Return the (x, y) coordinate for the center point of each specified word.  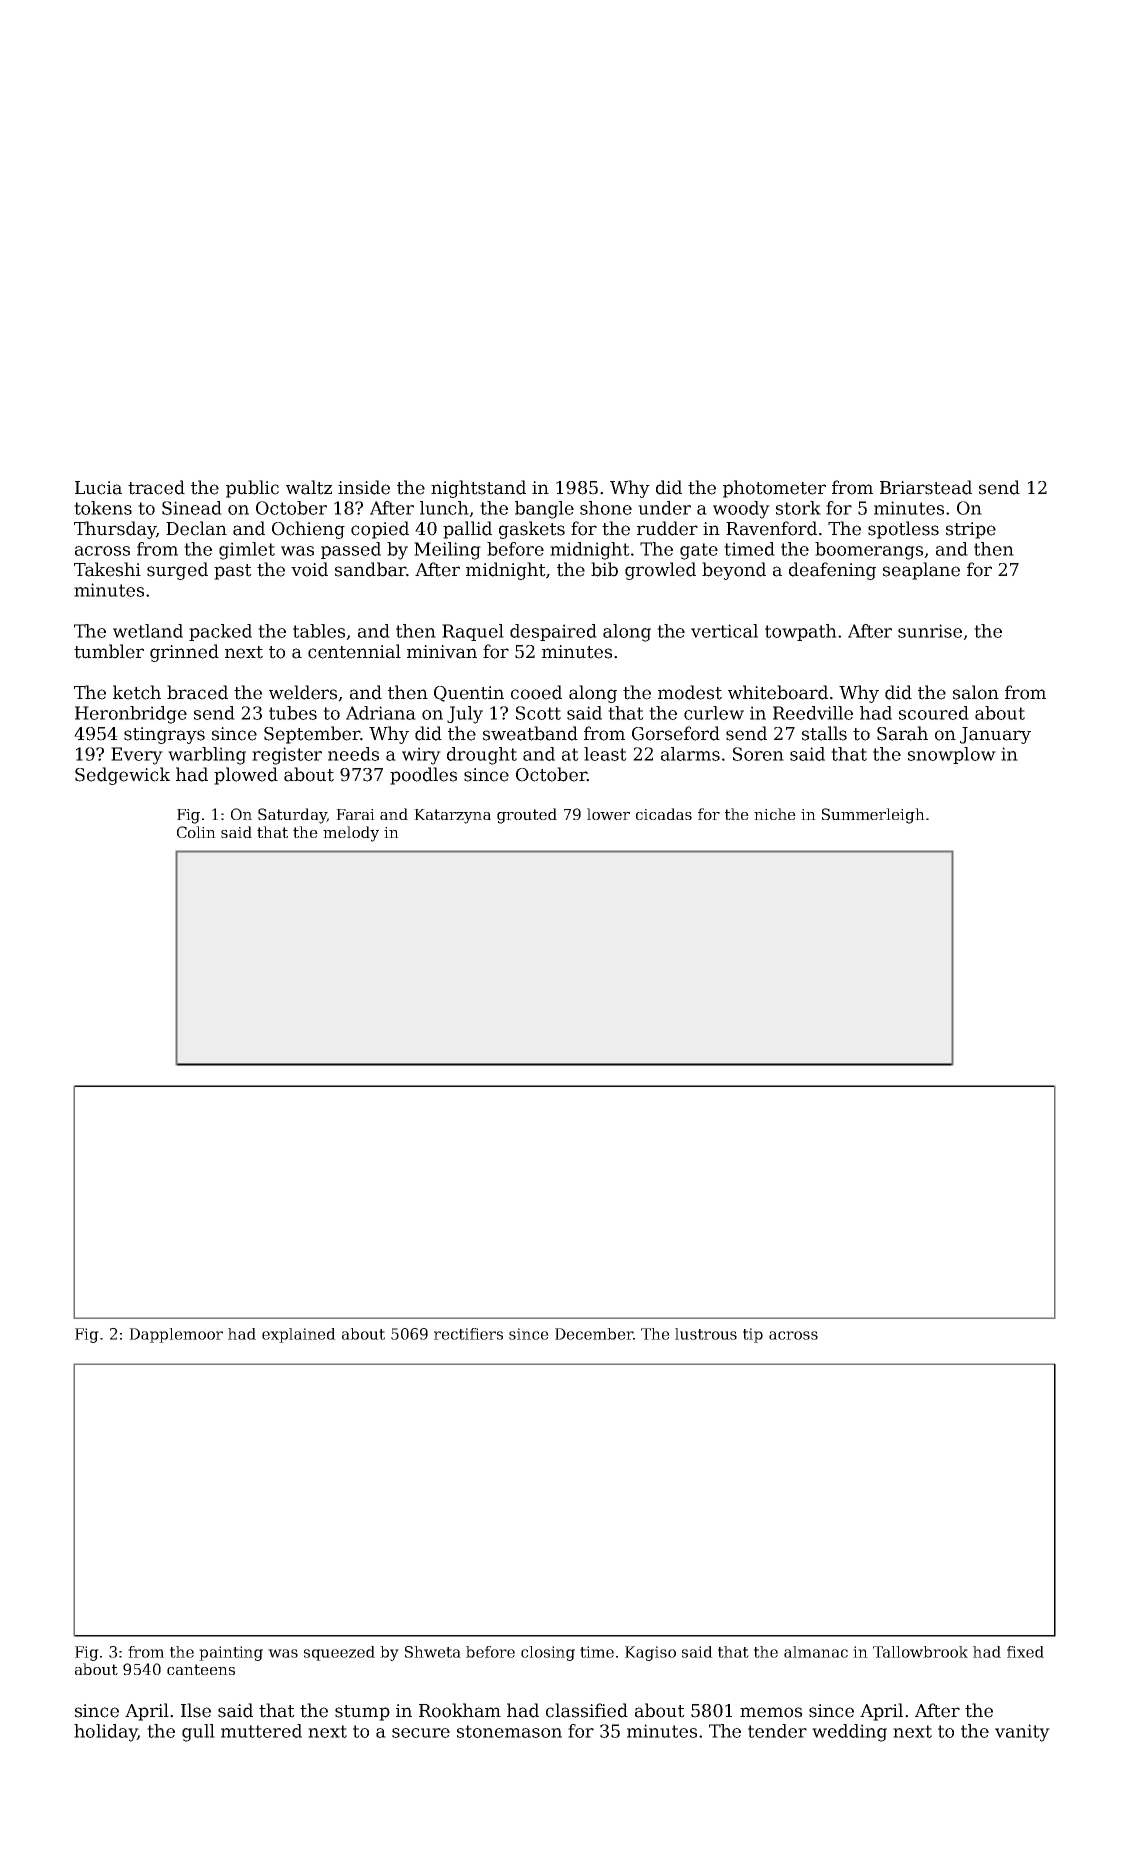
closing (548, 1653)
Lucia (98, 488)
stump (362, 1713)
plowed (246, 776)
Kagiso (650, 1653)
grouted (527, 816)
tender (777, 1731)
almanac (816, 1652)
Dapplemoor (176, 1335)
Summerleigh (873, 816)
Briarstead (926, 487)
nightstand (478, 489)
